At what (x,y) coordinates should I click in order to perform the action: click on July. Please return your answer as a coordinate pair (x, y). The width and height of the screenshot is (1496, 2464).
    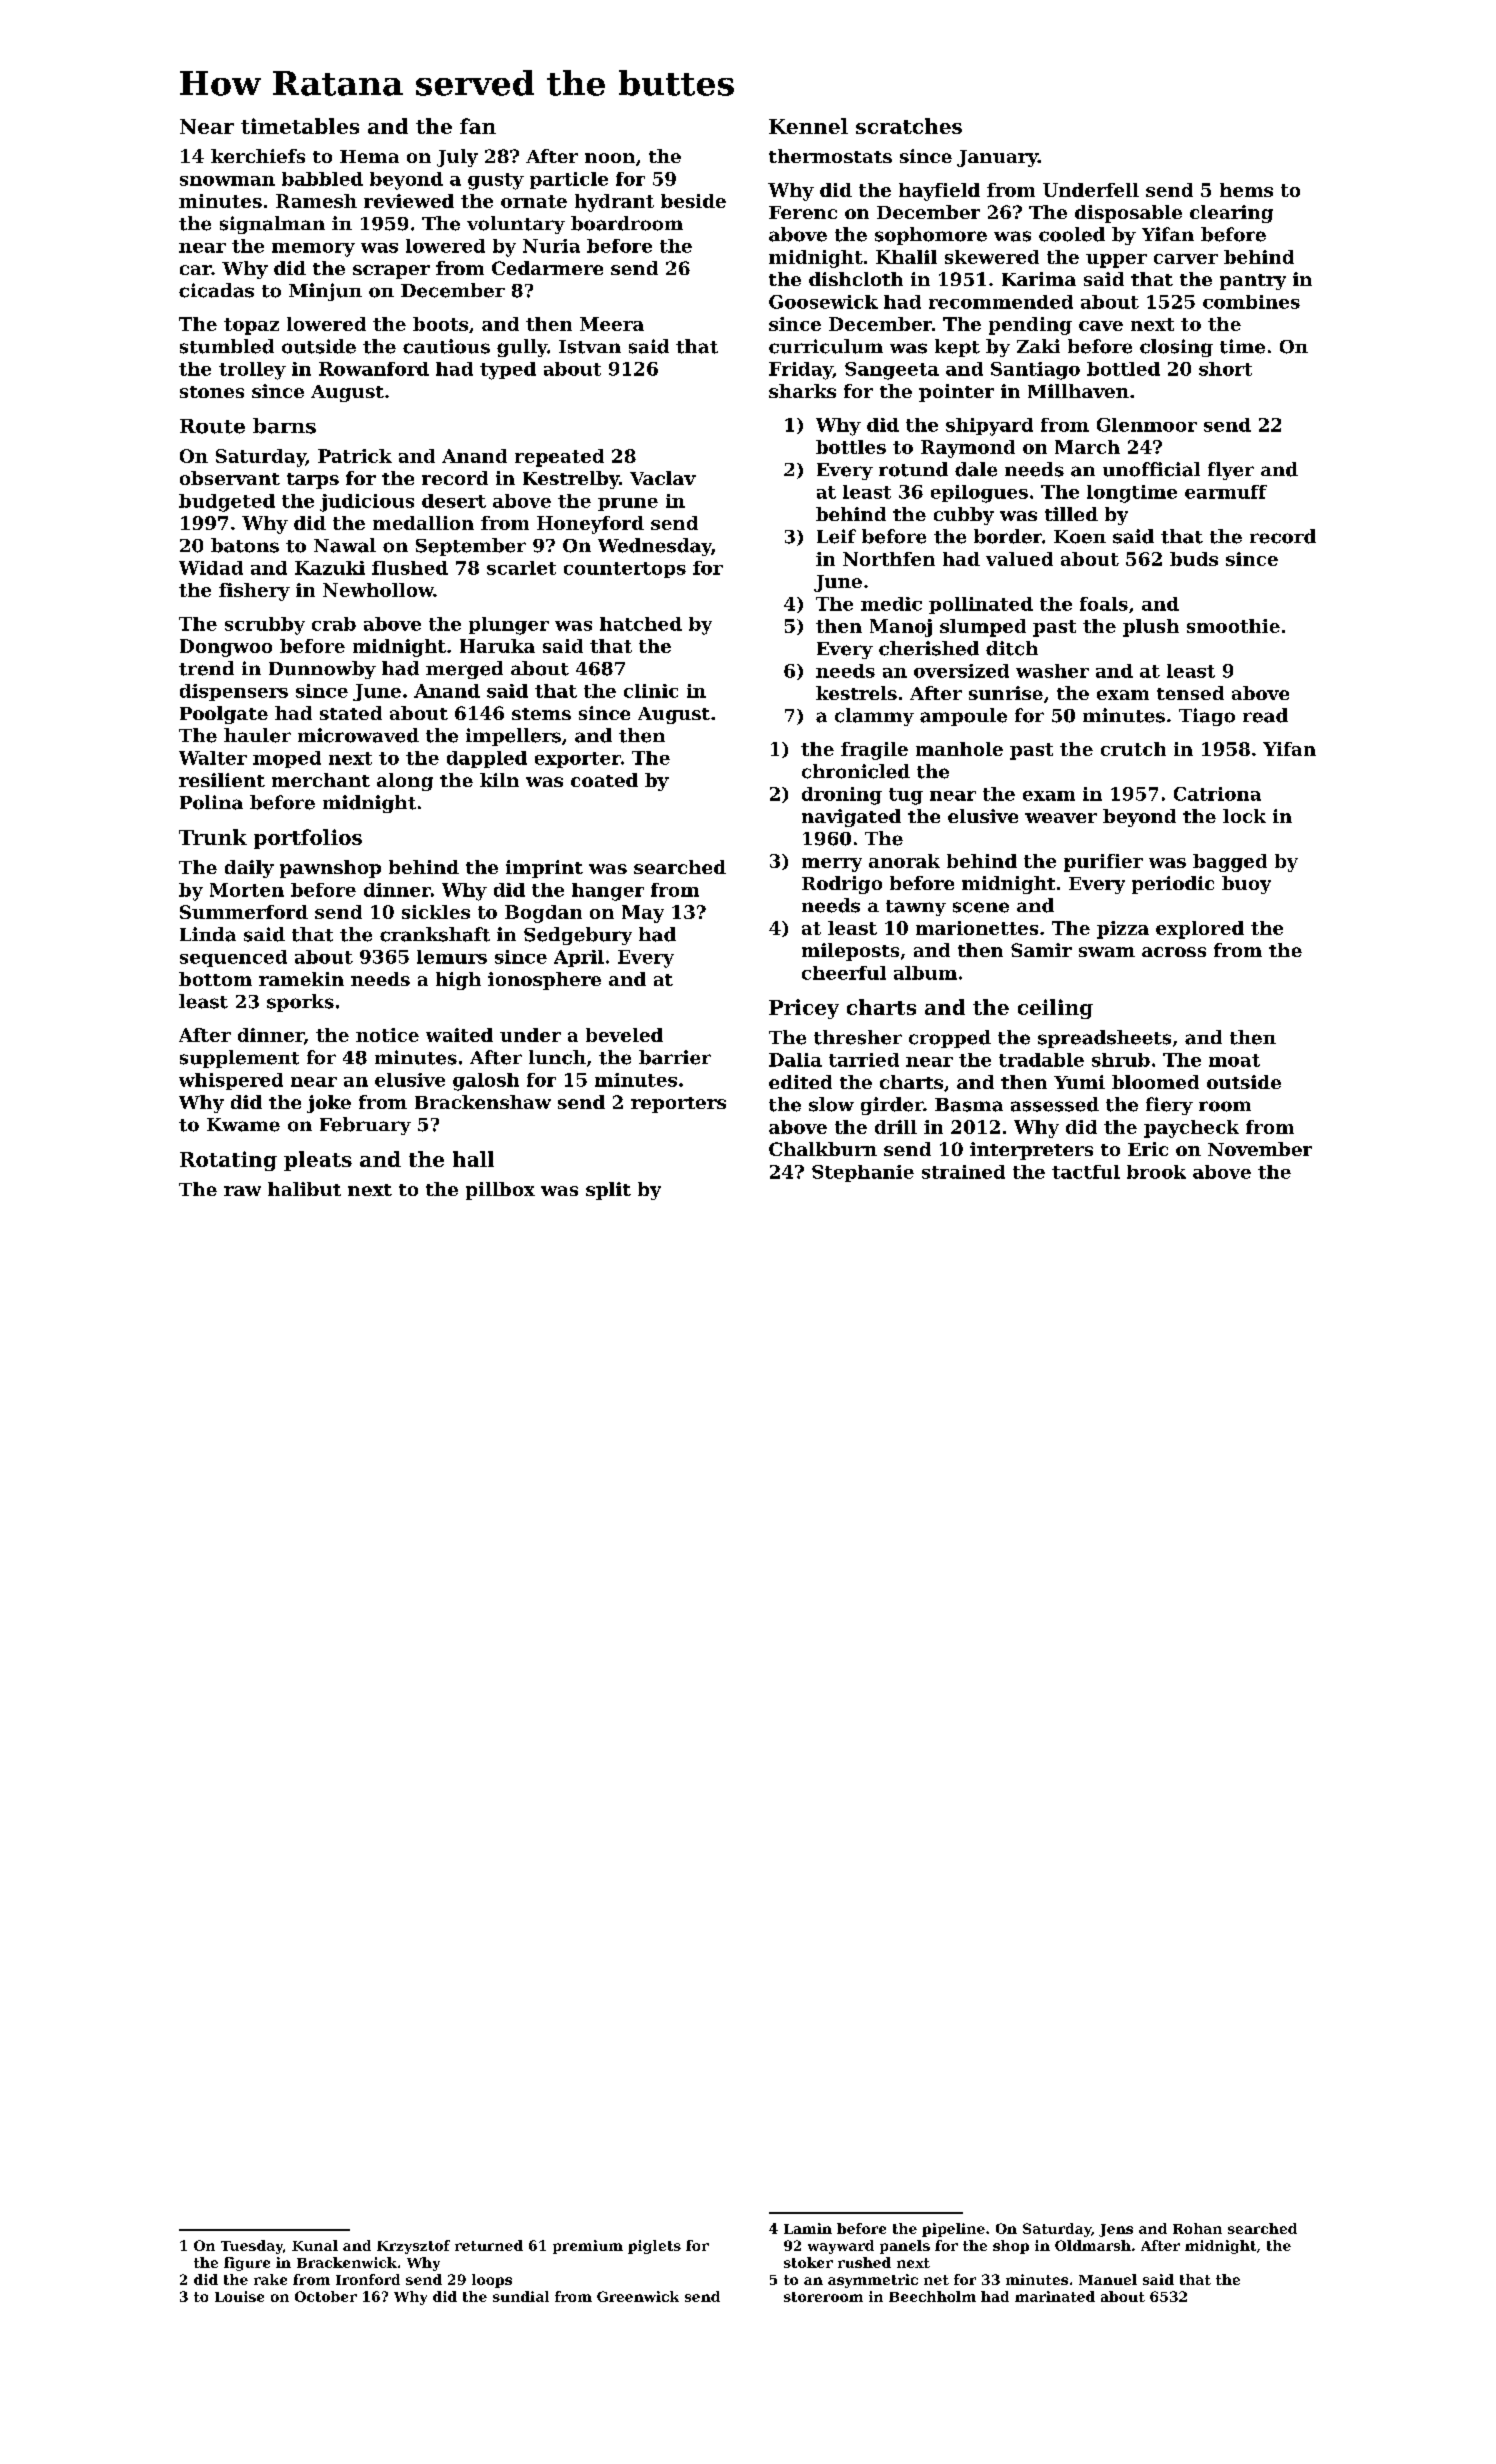
    Looking at the image, I should click on (457, 158).
